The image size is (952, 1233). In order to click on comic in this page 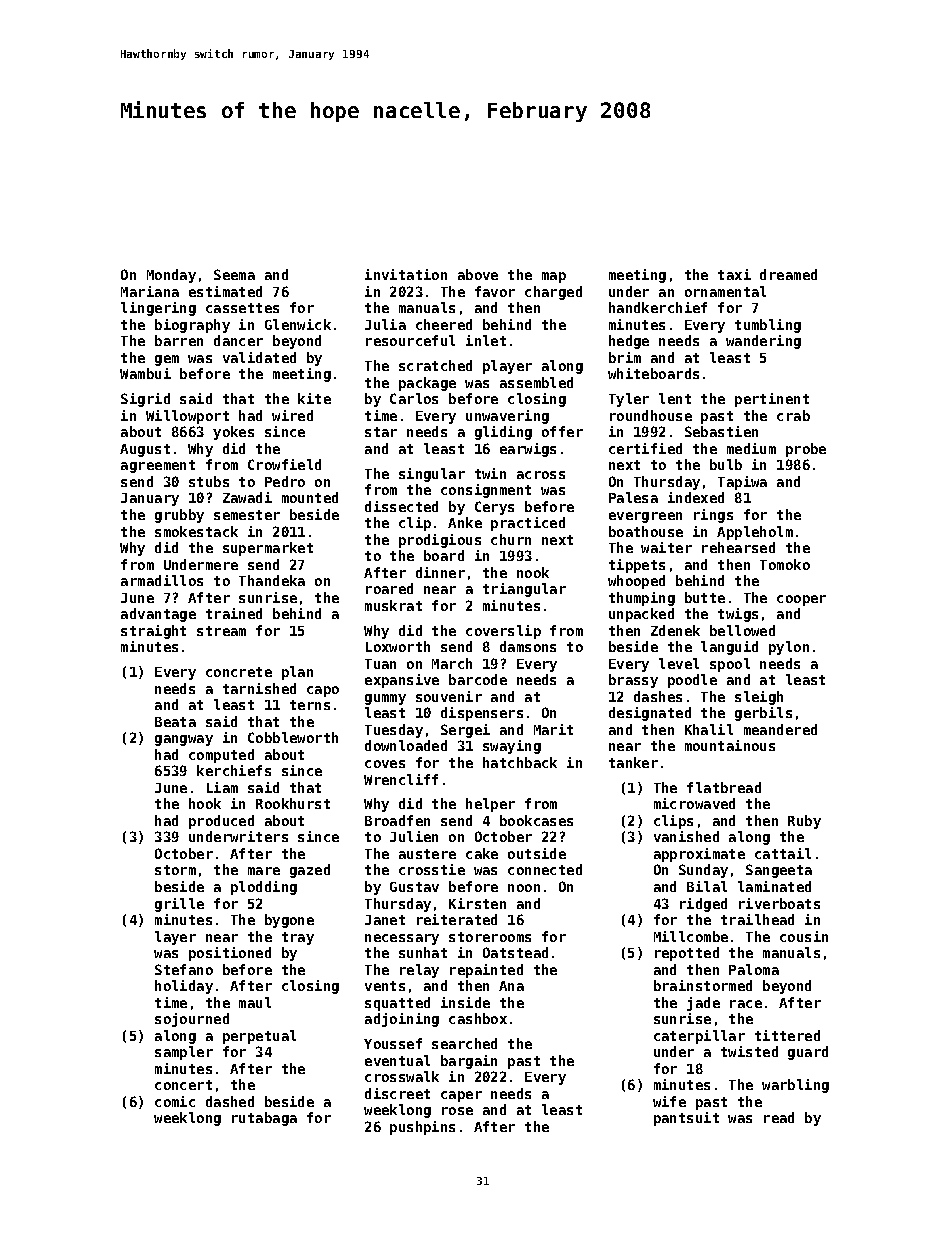, I will do `click(175, 1101)`.
